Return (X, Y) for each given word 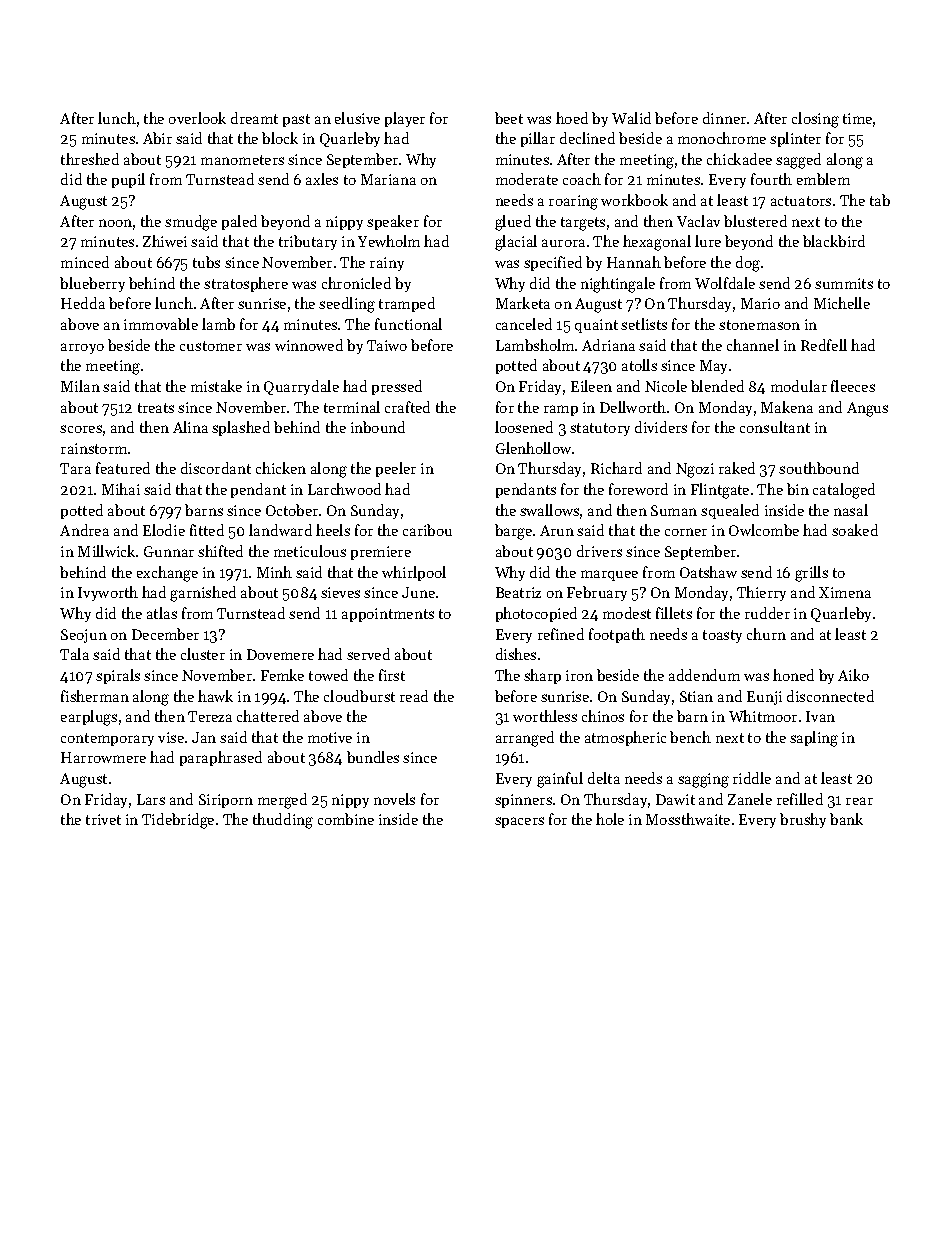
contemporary (107, 739)
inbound (378, 427)
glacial (516, 243)
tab (880, 200)
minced (85, 262)
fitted (207, 530)
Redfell (824, 345)
